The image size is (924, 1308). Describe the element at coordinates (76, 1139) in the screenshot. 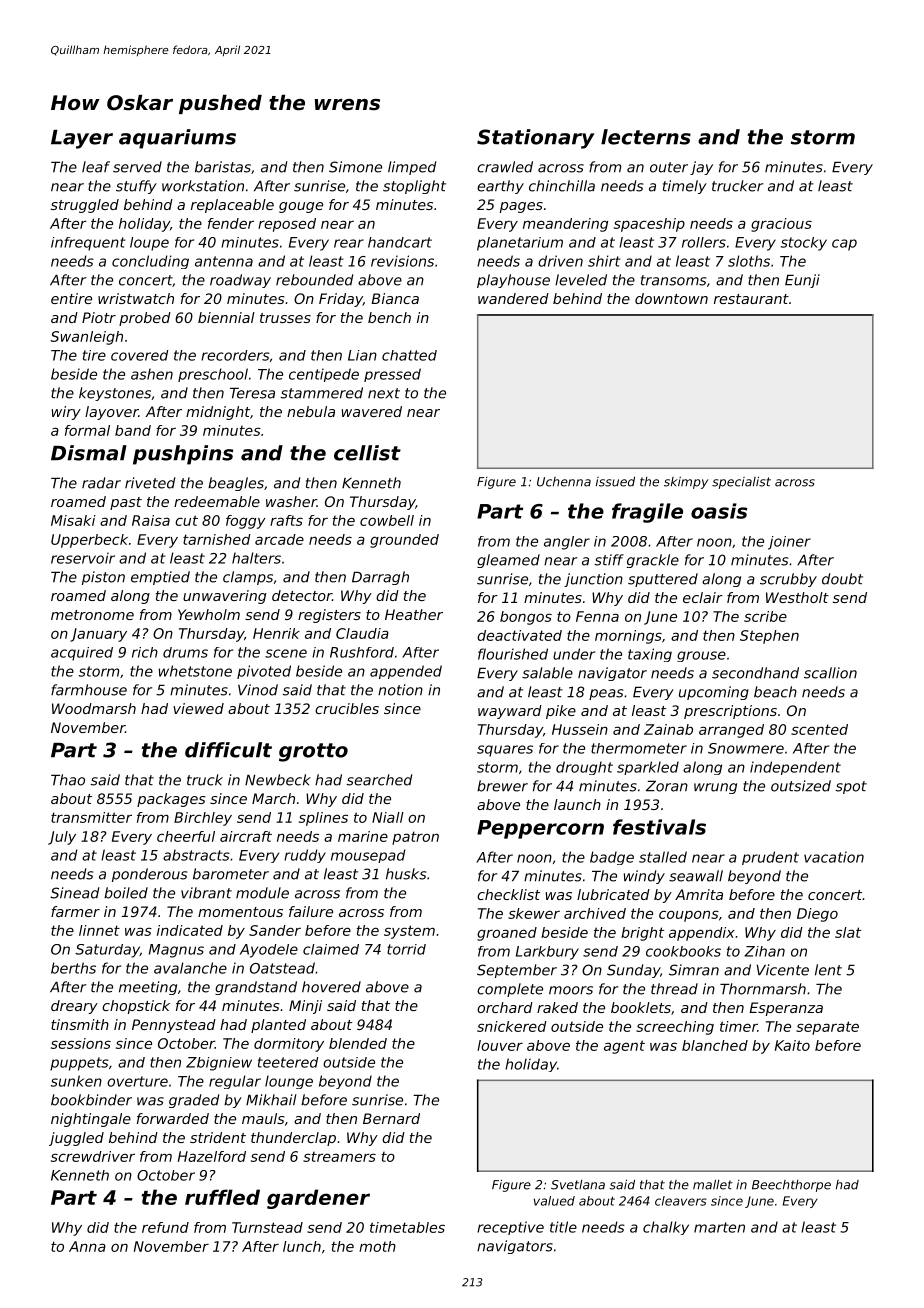

I see `juggled` at that location.
